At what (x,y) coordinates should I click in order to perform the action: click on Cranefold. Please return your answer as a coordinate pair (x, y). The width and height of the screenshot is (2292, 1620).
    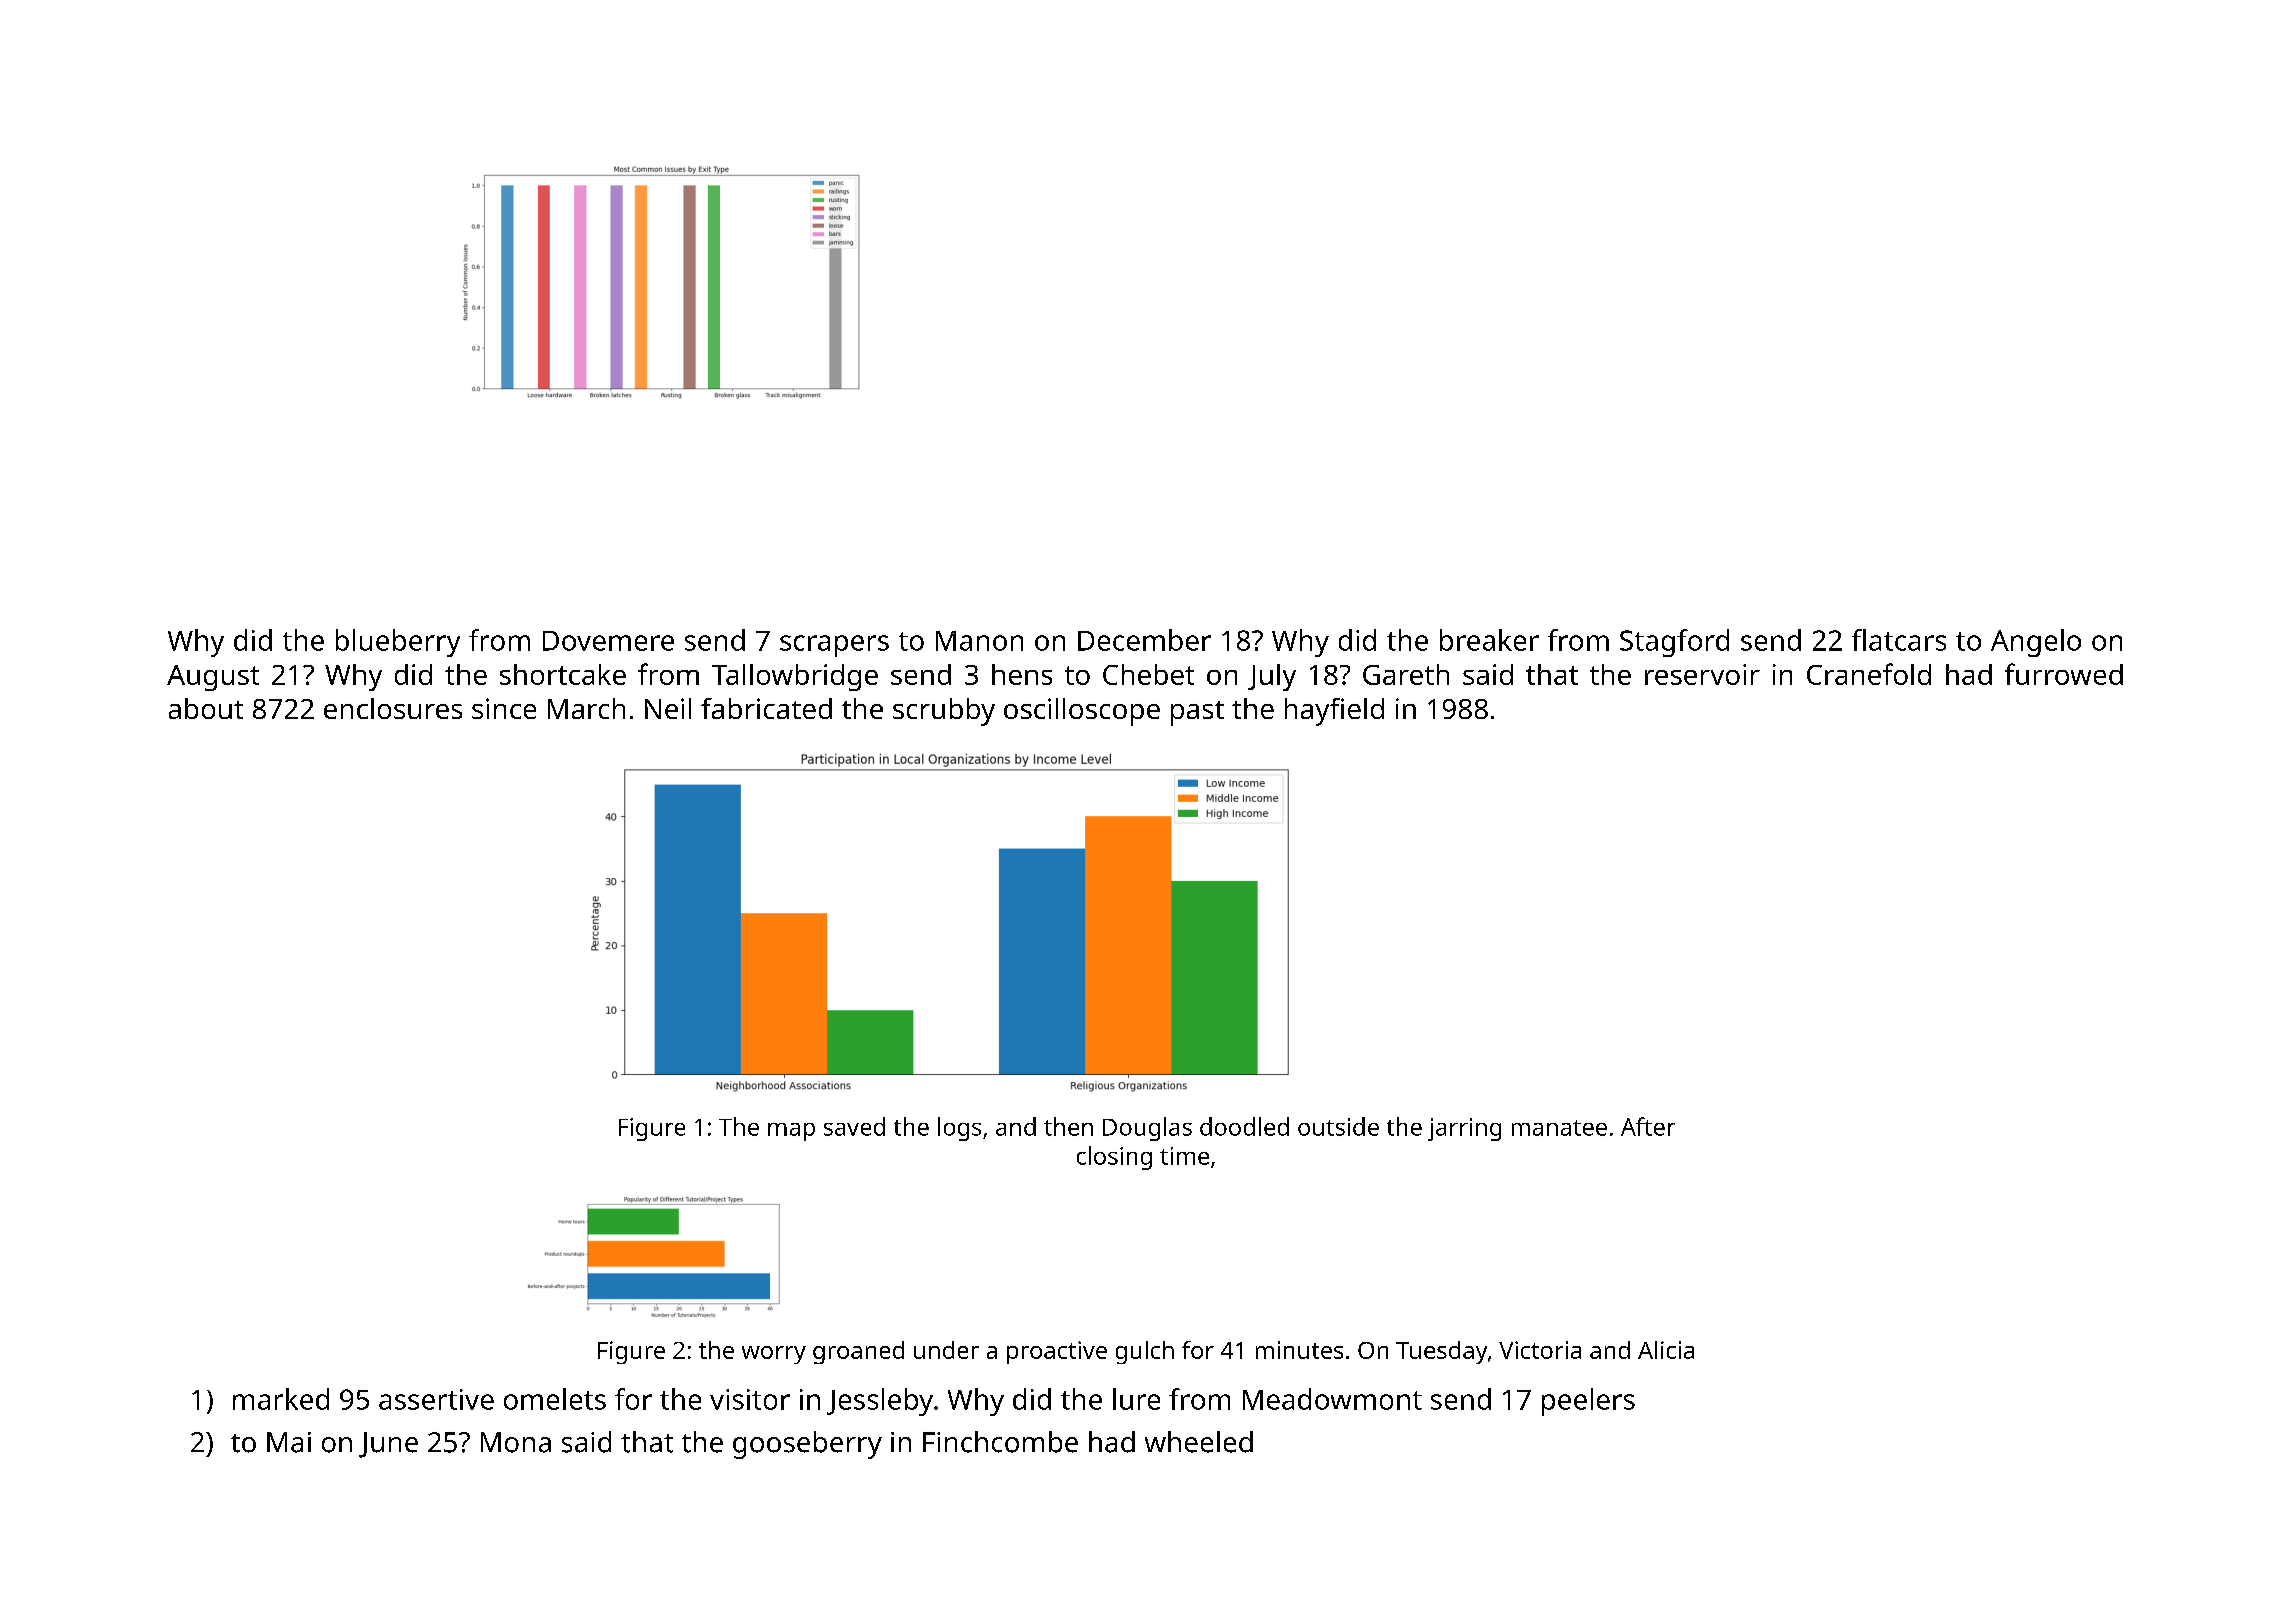
    Looking at the image, I should click on (1869, 674).
